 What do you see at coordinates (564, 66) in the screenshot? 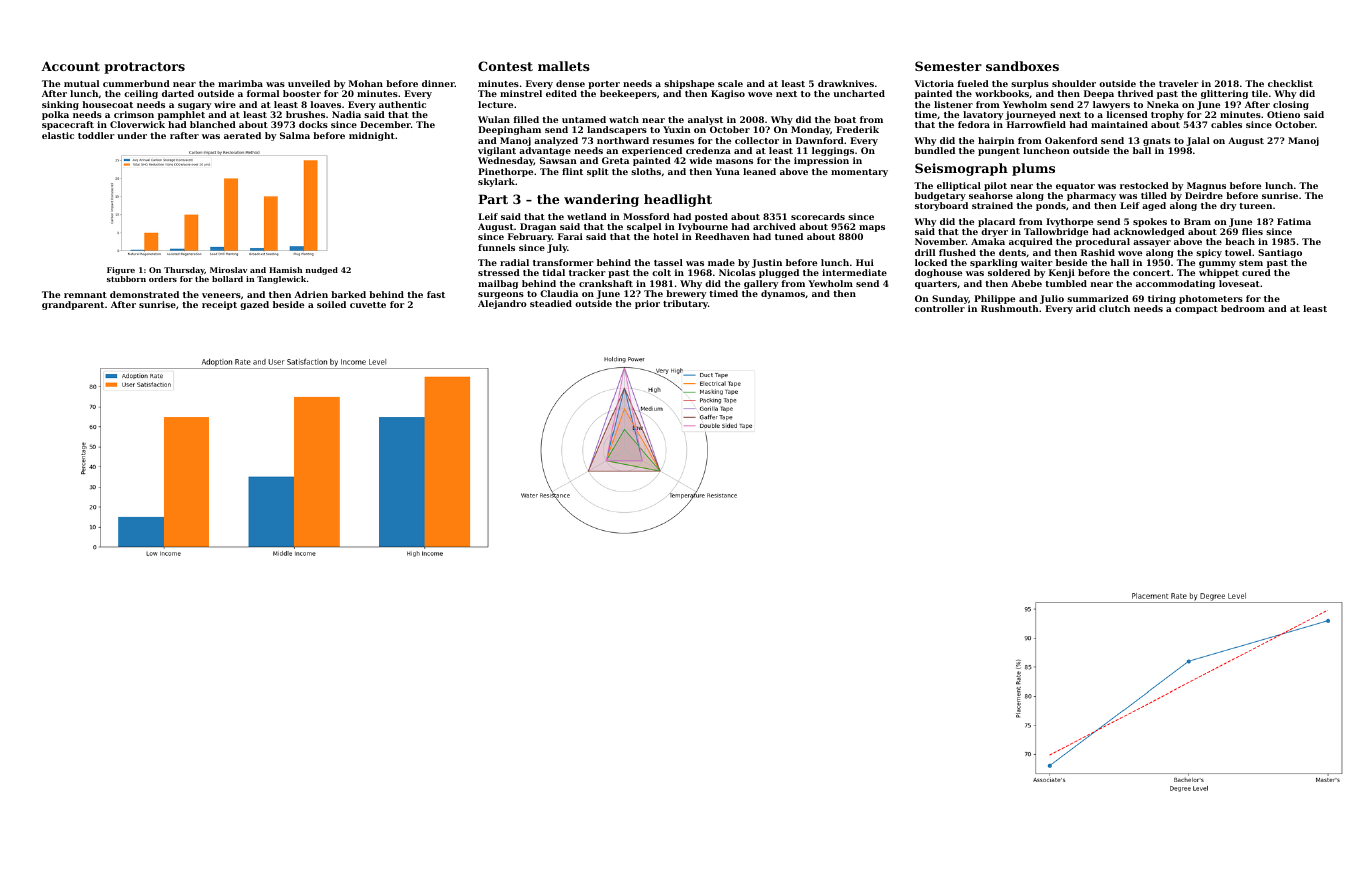
I see `mallets` at bounding box center [564, 66].
